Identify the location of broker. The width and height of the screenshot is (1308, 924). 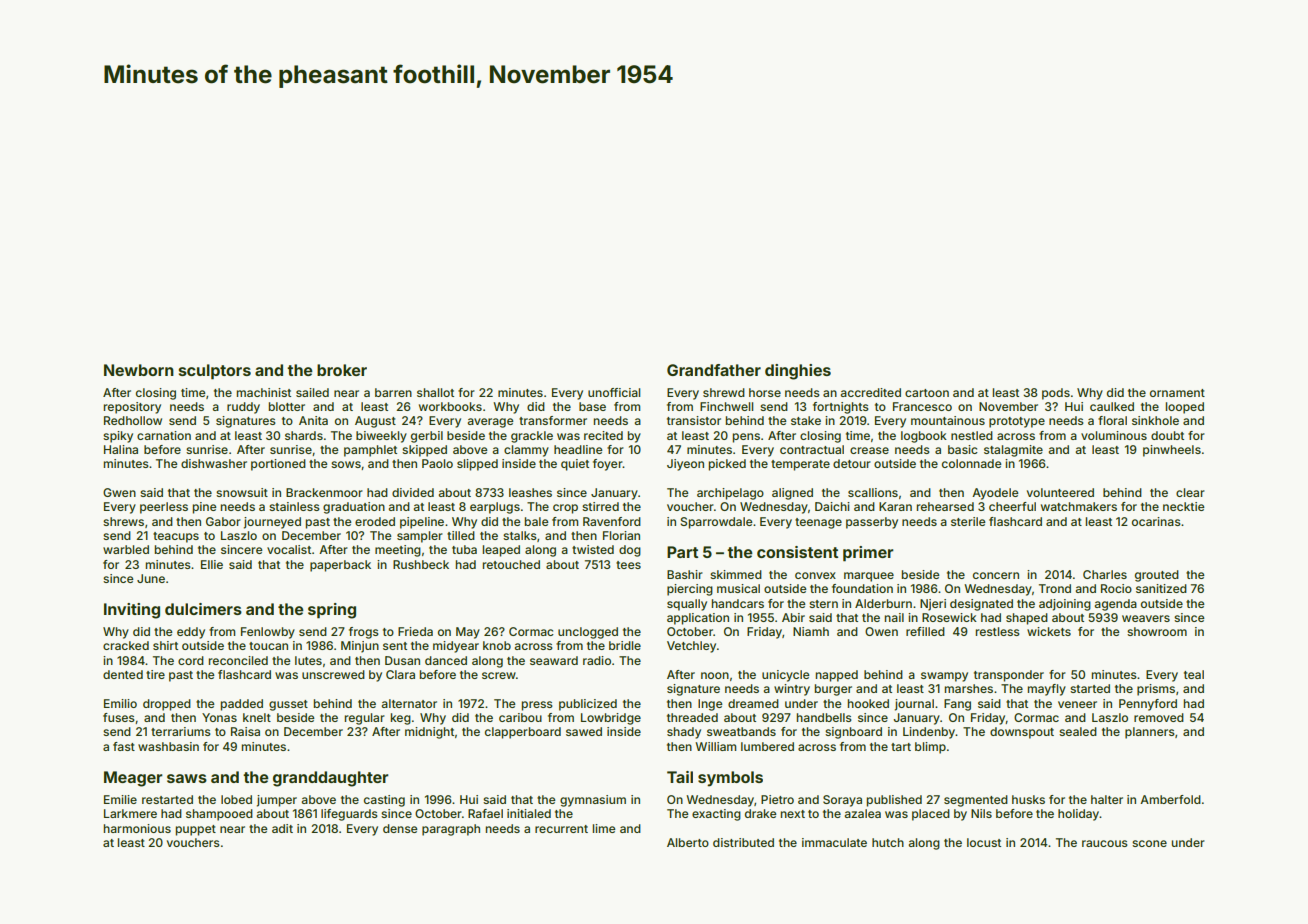
(342, 370).
